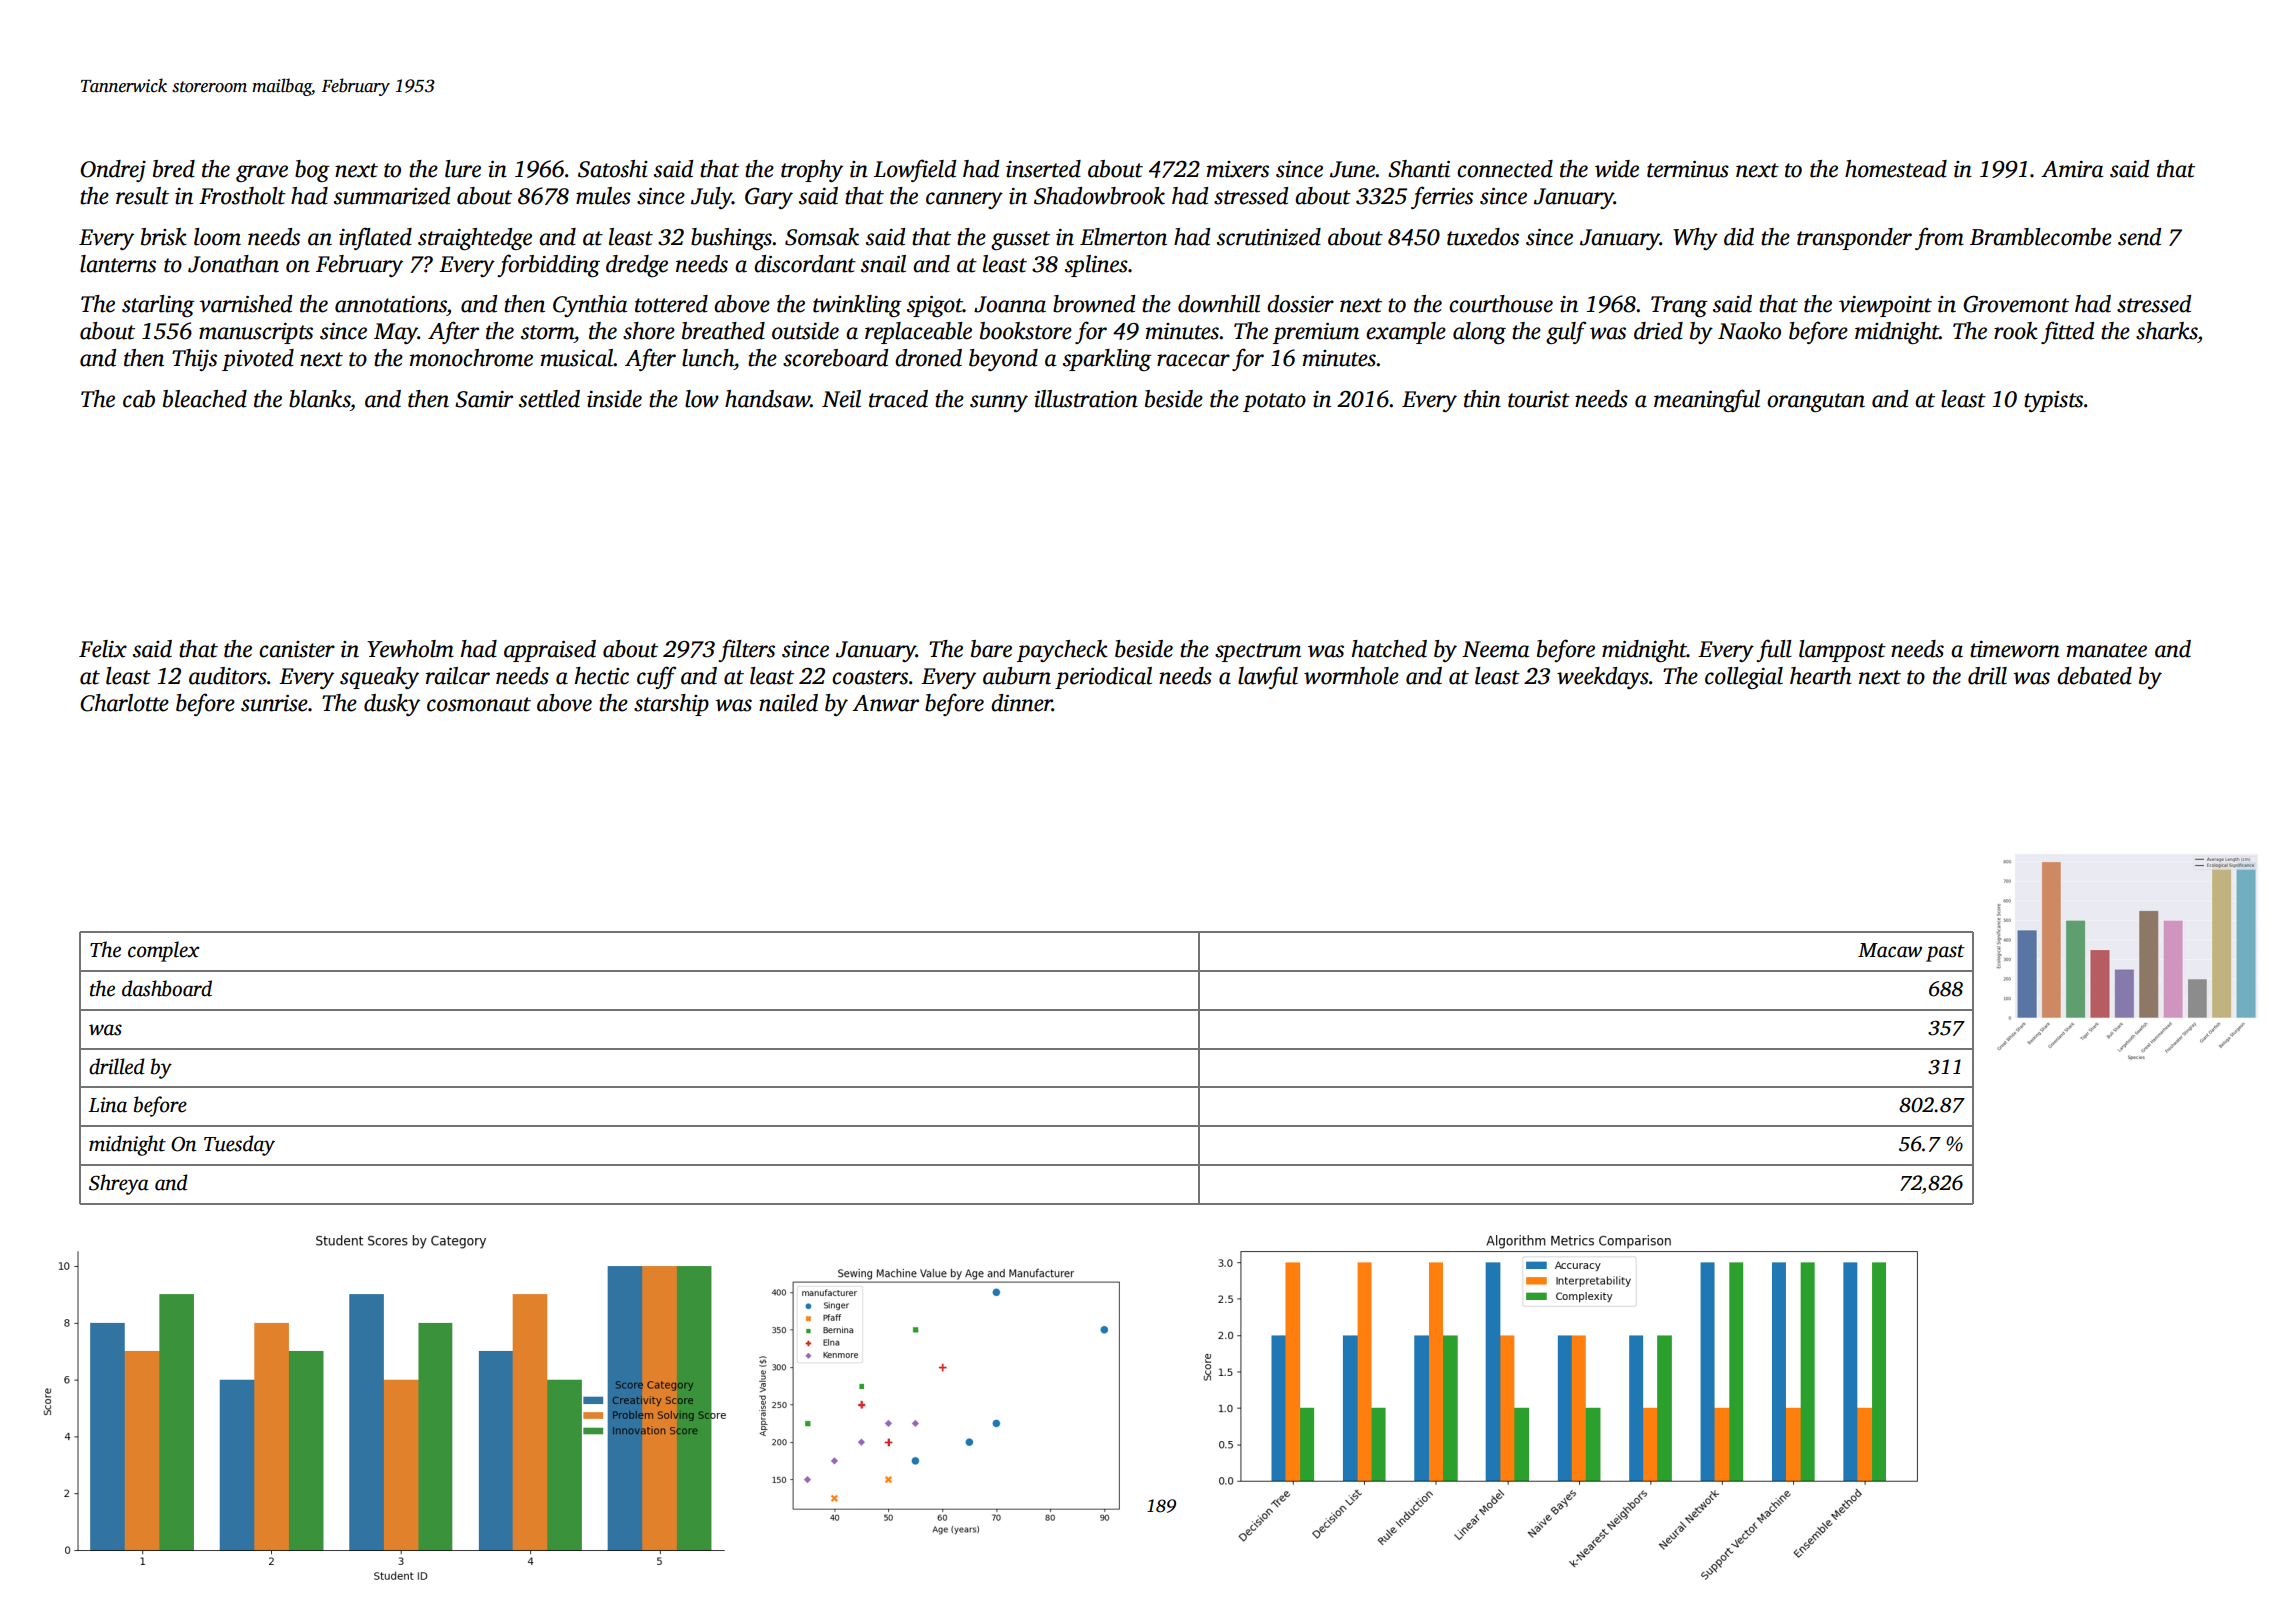 The width and height of the screenshot is (2292, 1620). I want to click on did, so click(1739, 237).
